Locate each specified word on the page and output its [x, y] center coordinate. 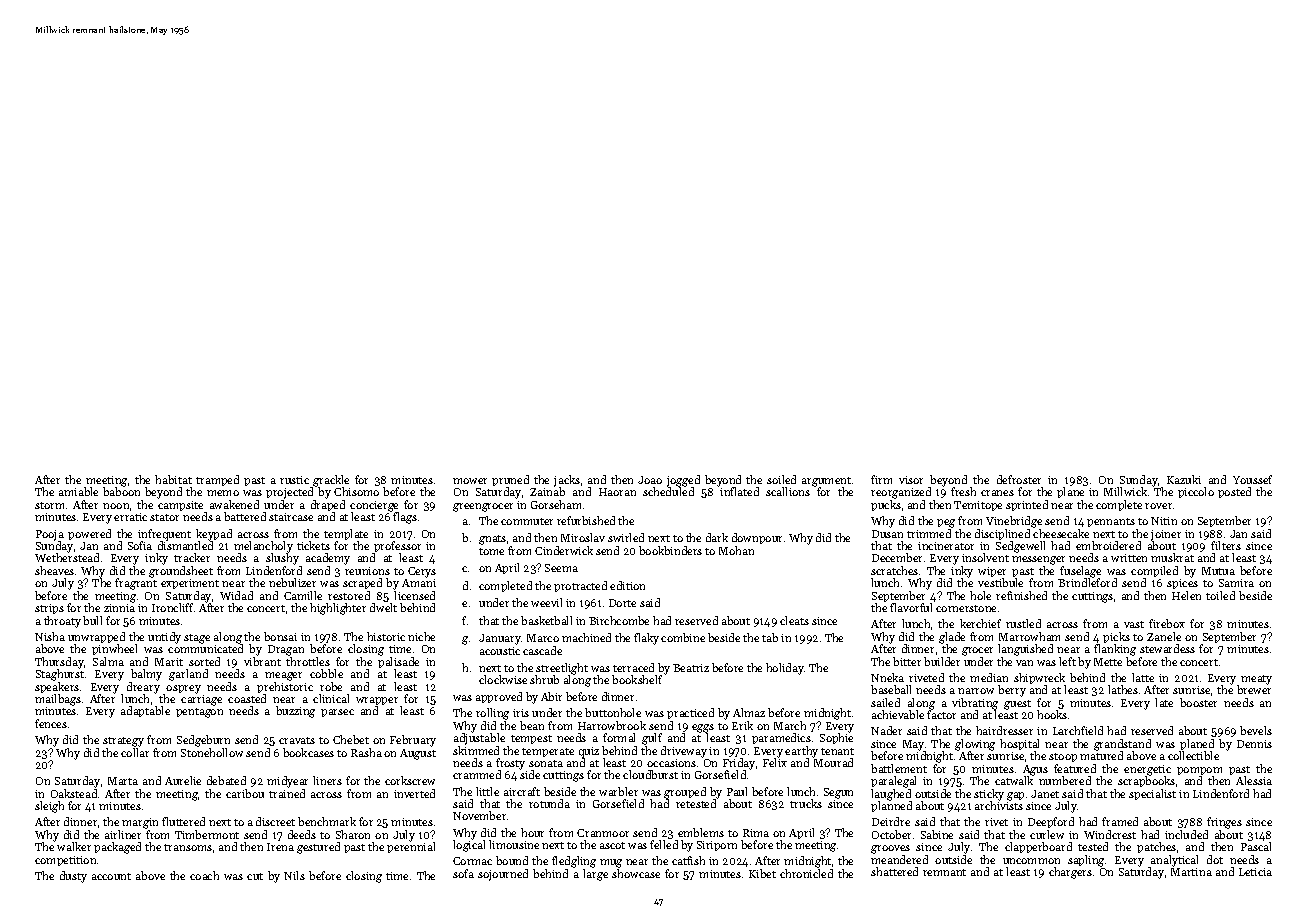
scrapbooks [1146, 781]
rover [1158, 506]
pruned [510, 481]
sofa [463, 873]
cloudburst [650, 774]
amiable [78, 491]
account [111, 876]
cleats [794, 620]
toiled [1220, 595]
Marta [123, 781]
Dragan [286, 650]
